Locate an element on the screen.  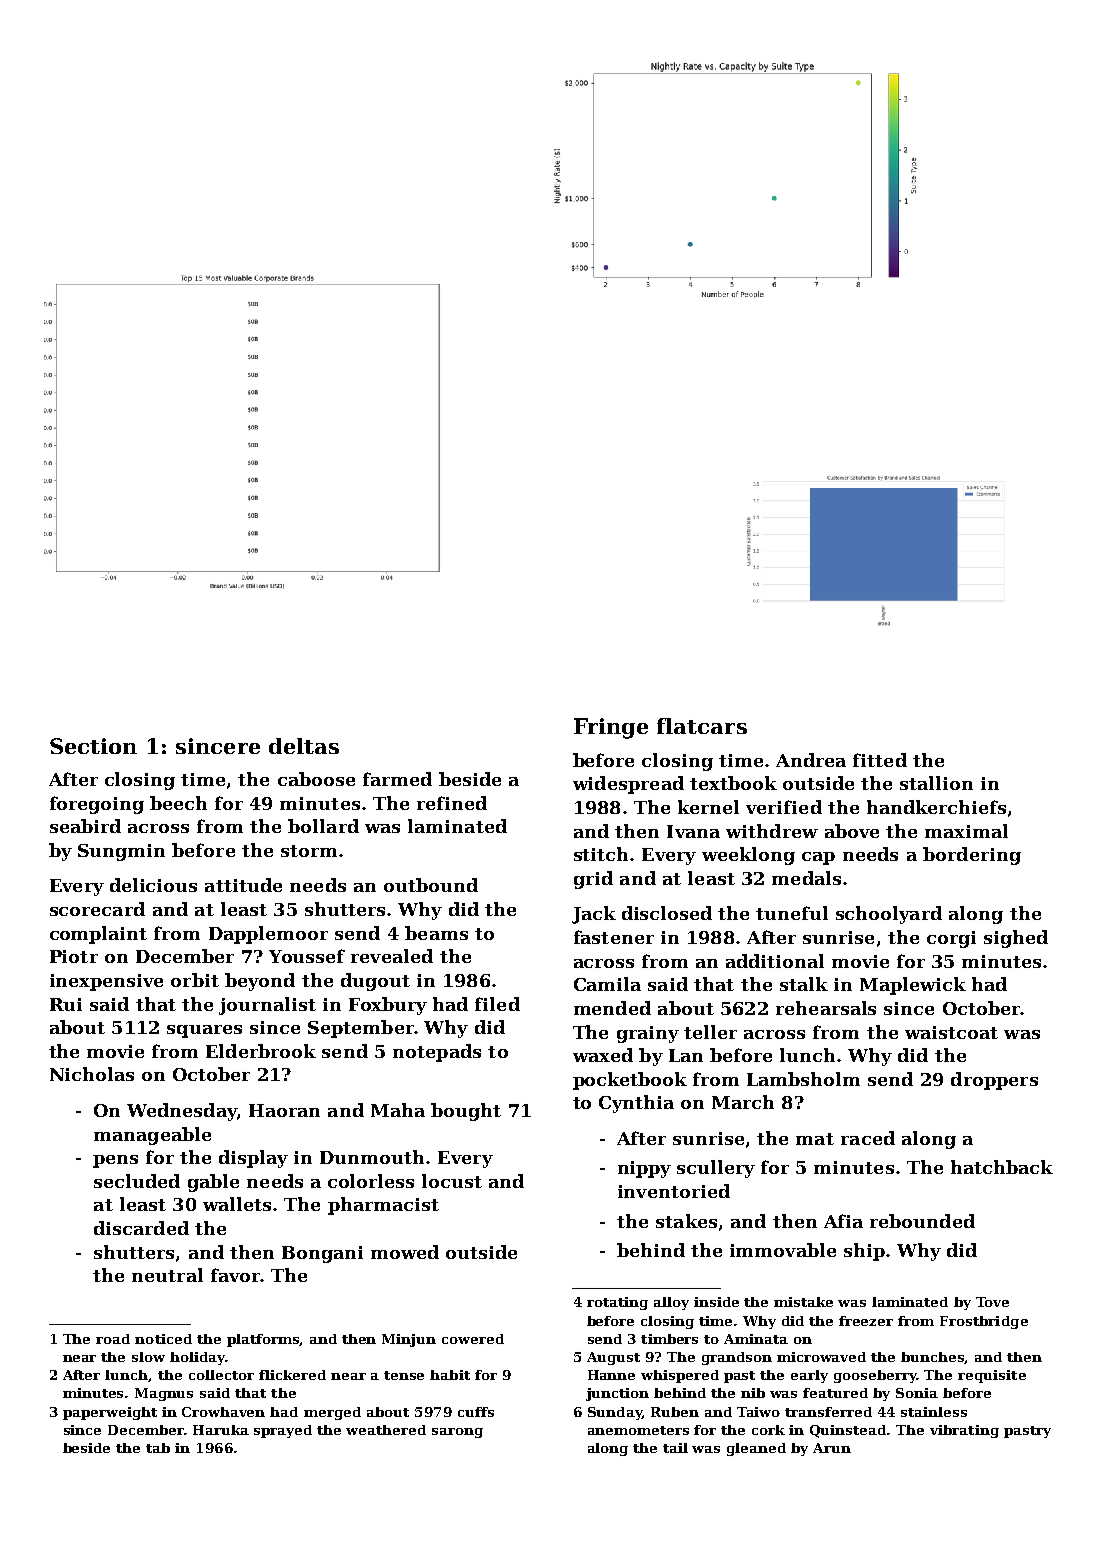
Dapplemoor is located at coordinates (268, 935).
